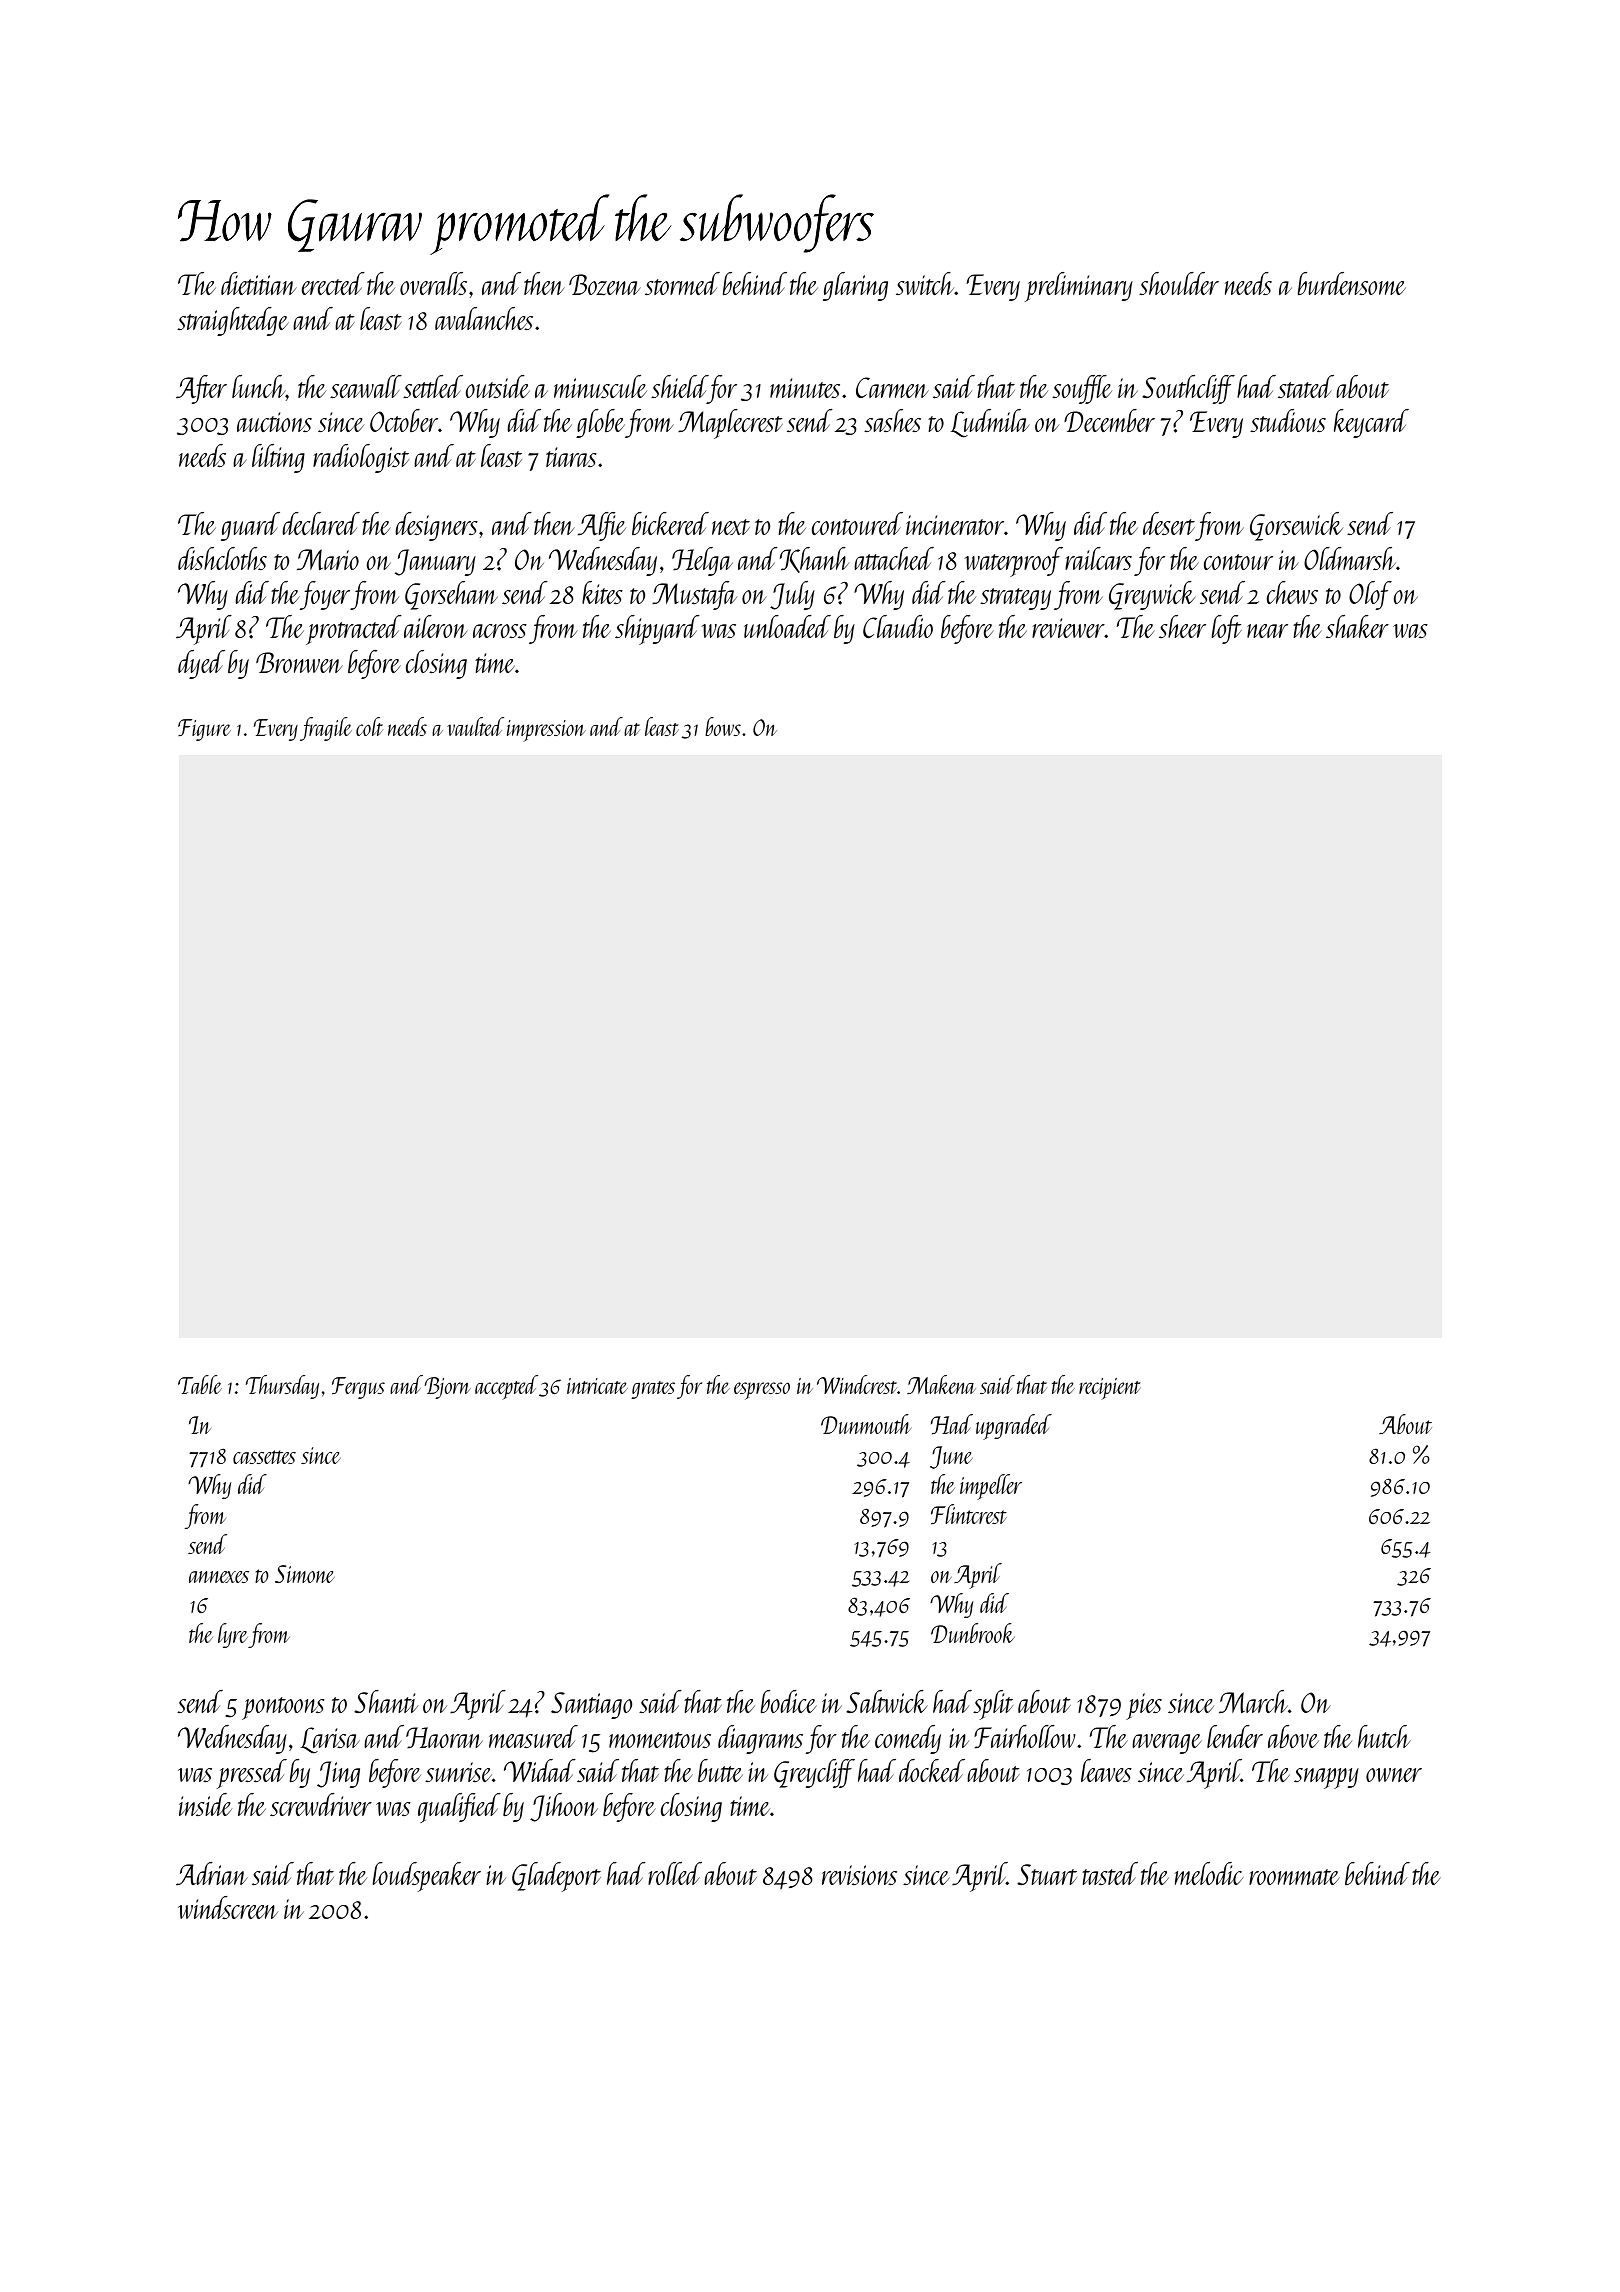  Describe the element at coordinates (859, 1875) in the screenshot. I see `revisions` at that location.
